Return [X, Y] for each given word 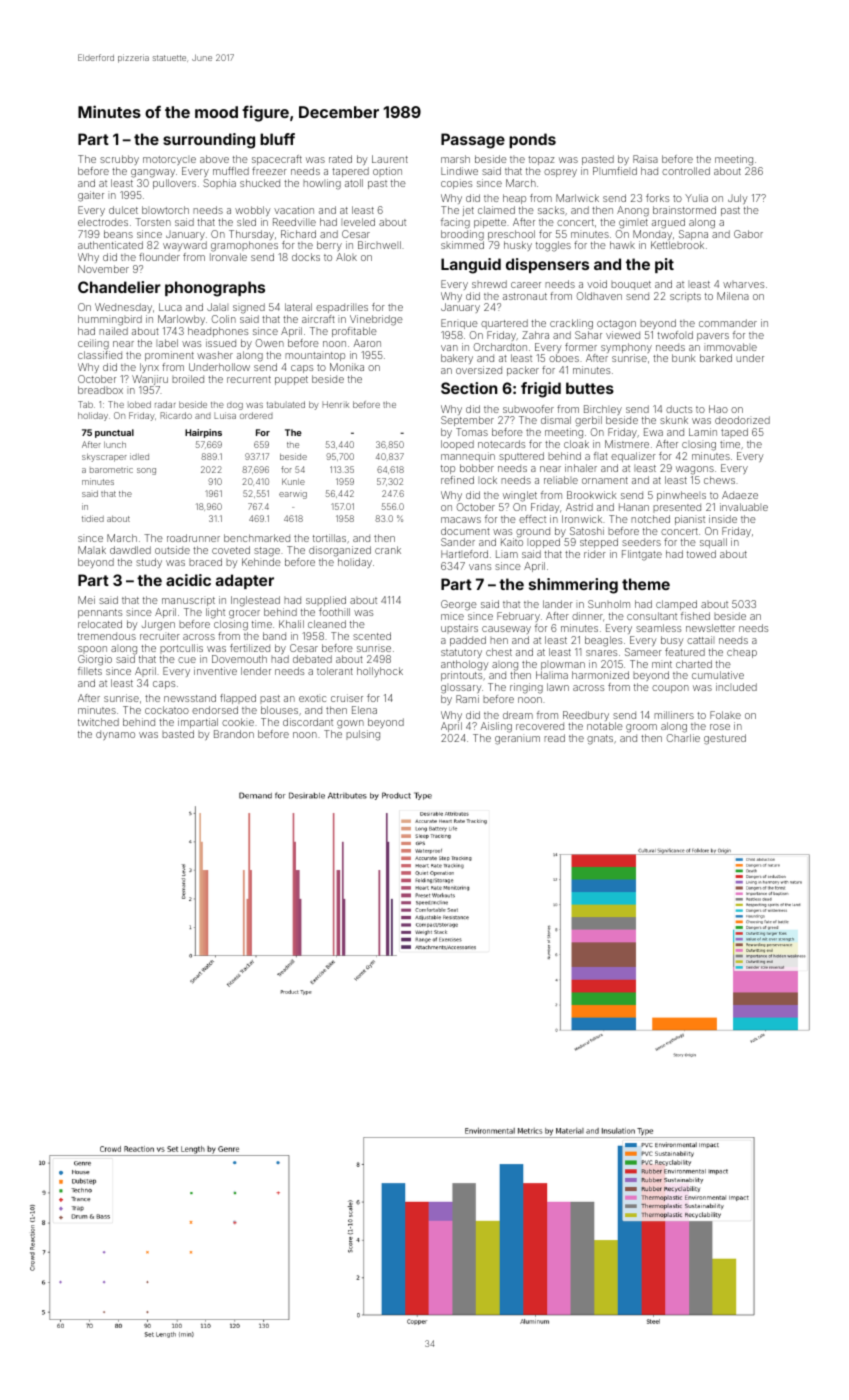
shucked [260, 183]
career [526, 285]
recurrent [249, 379]
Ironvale [228, 257]
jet [468, 211]
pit [664, 265]
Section [469, 388]
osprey [560, 173]
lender [256, 671]
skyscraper [104, 457]
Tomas [472, 432]
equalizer [633, 457]
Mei [86, 600]
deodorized [742, 420]
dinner [587, 616]
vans [480, 567]
